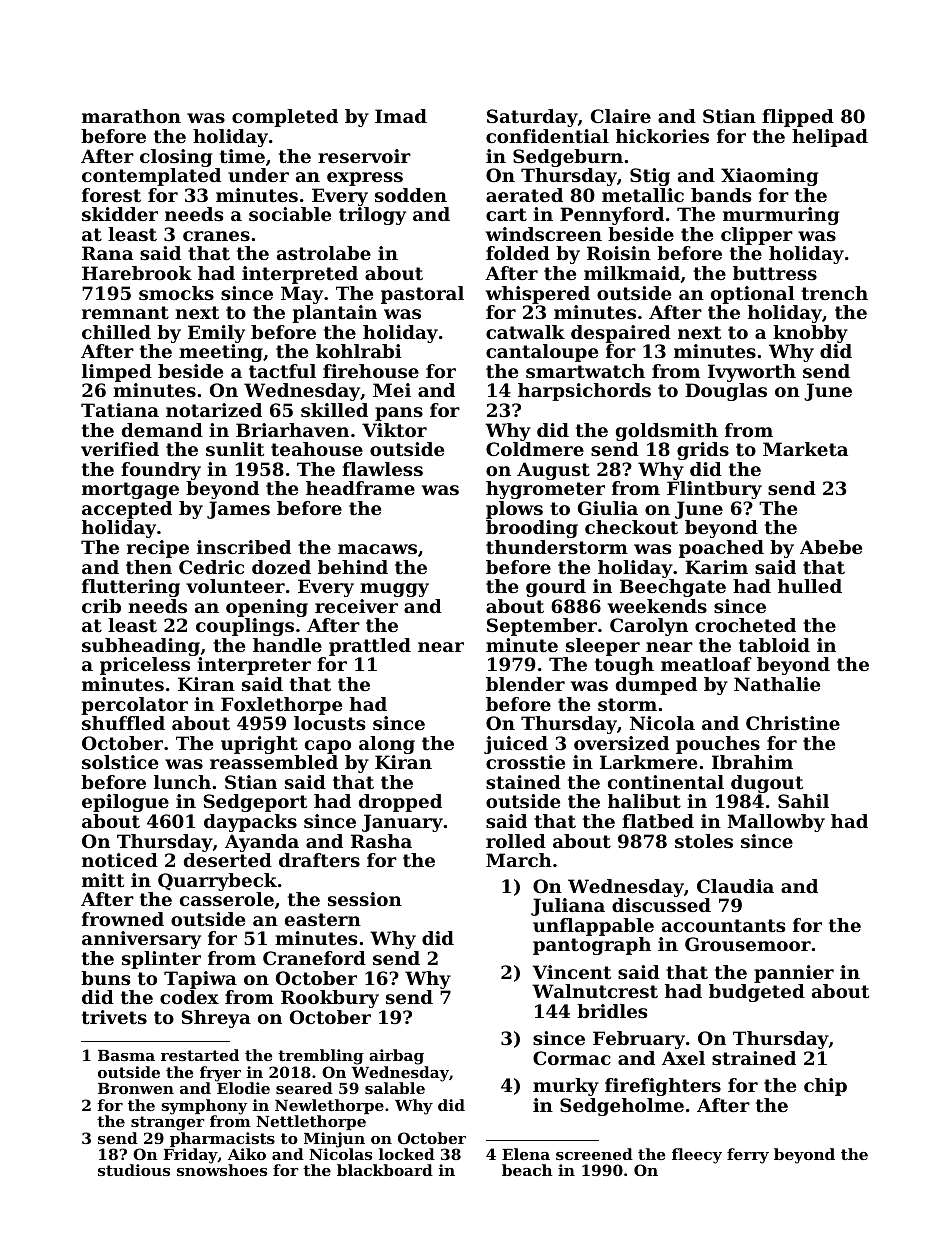 The height and width of the image is (1233, 952). I want to click on Xiaoming, so click(769, 177).
